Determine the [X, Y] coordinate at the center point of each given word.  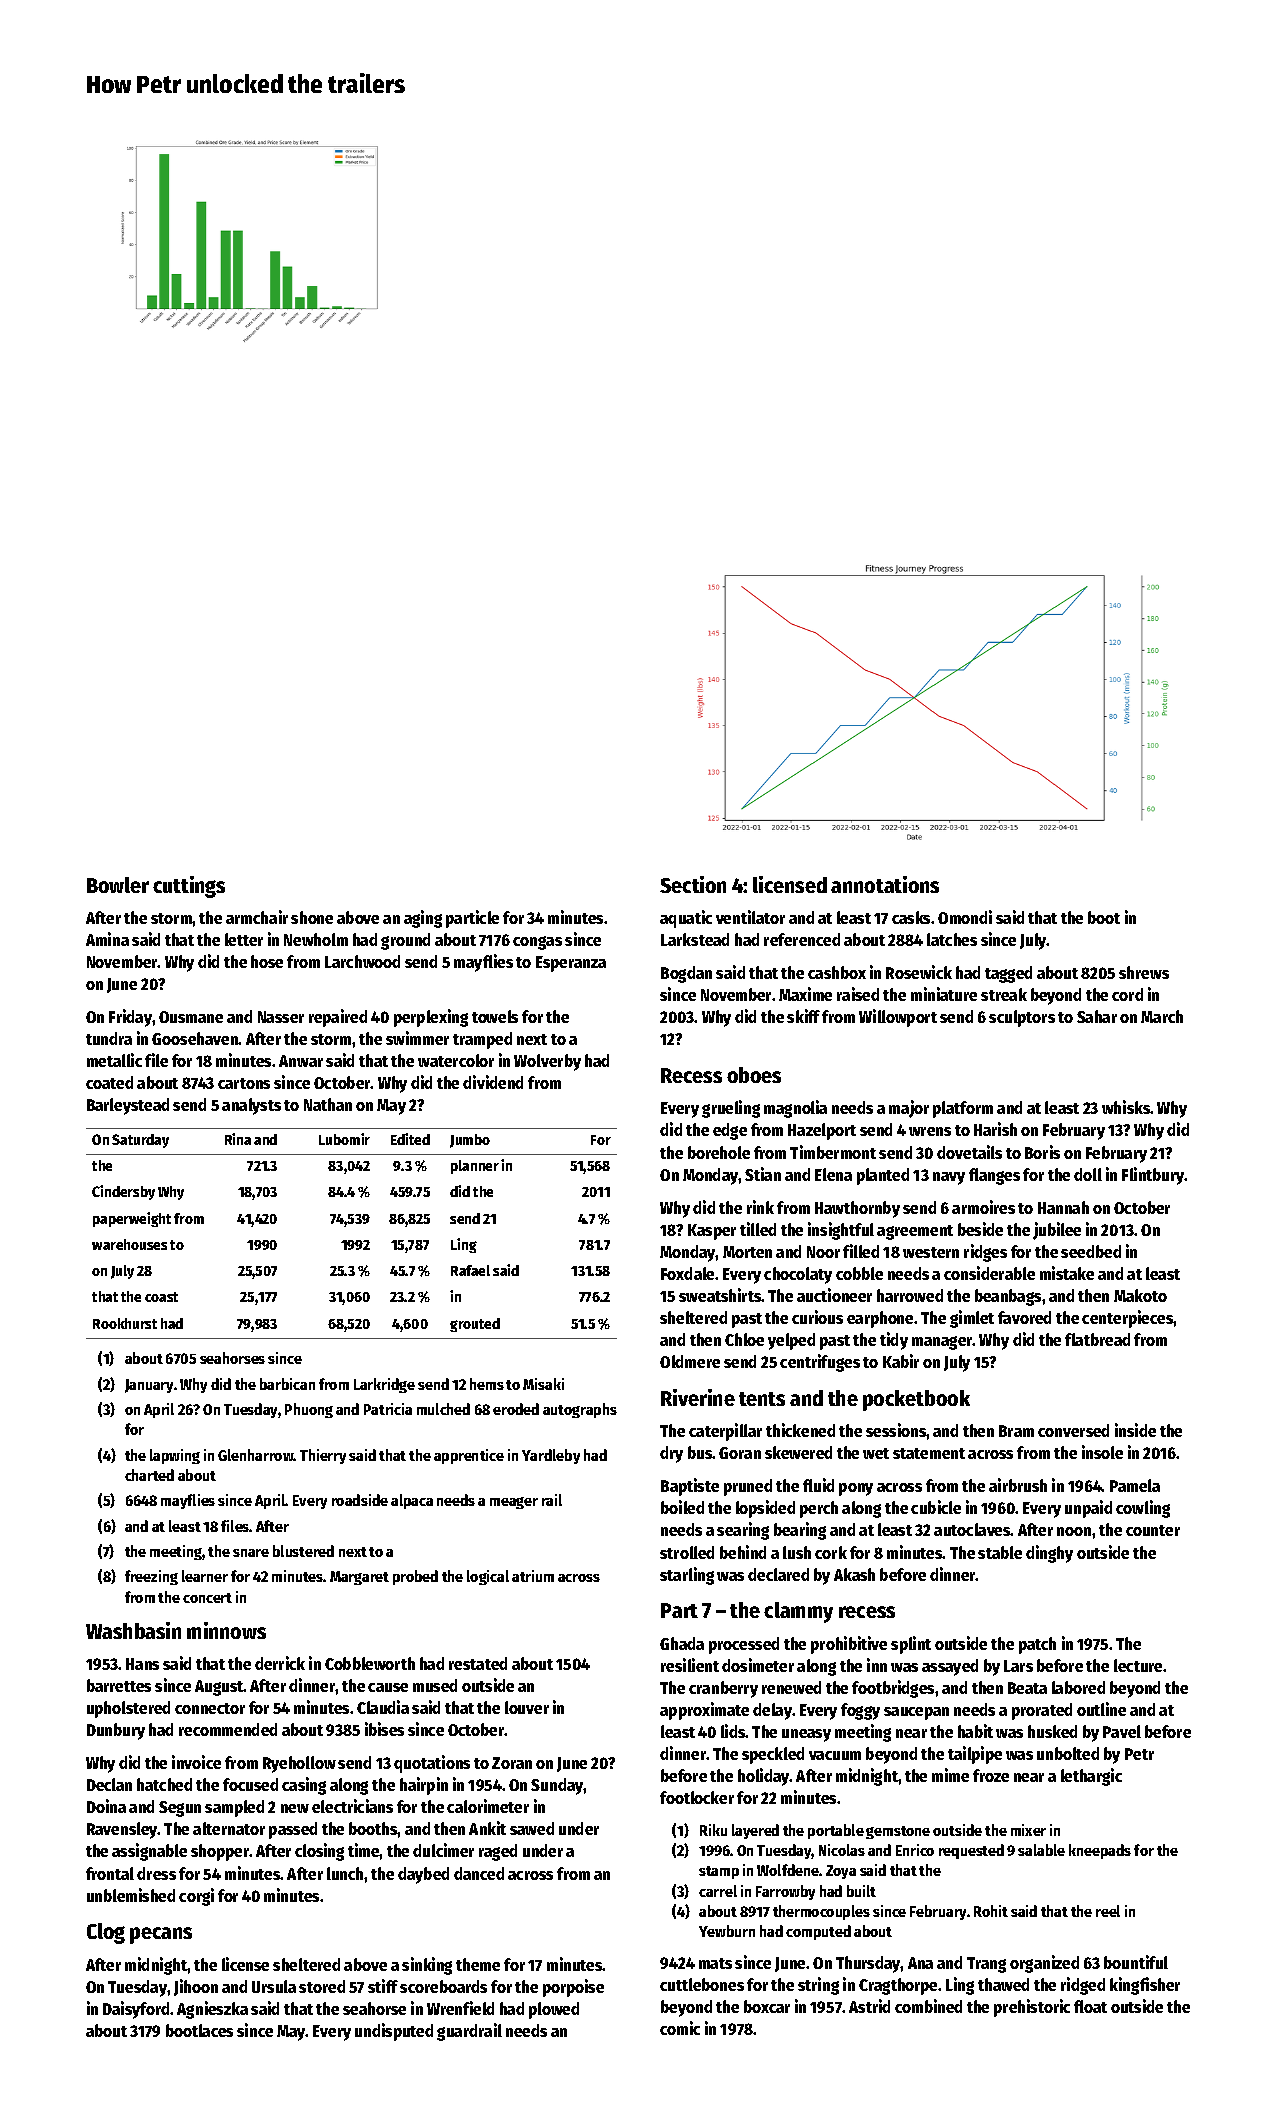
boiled [682, 1507]
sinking [427, 1966]
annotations [885, 884]
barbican [287, 1384]
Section [693, 884]
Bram [1016, 1431]
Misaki [543, 1384]
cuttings [189, 887]
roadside [360, 1500]
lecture [1138, 1665]
